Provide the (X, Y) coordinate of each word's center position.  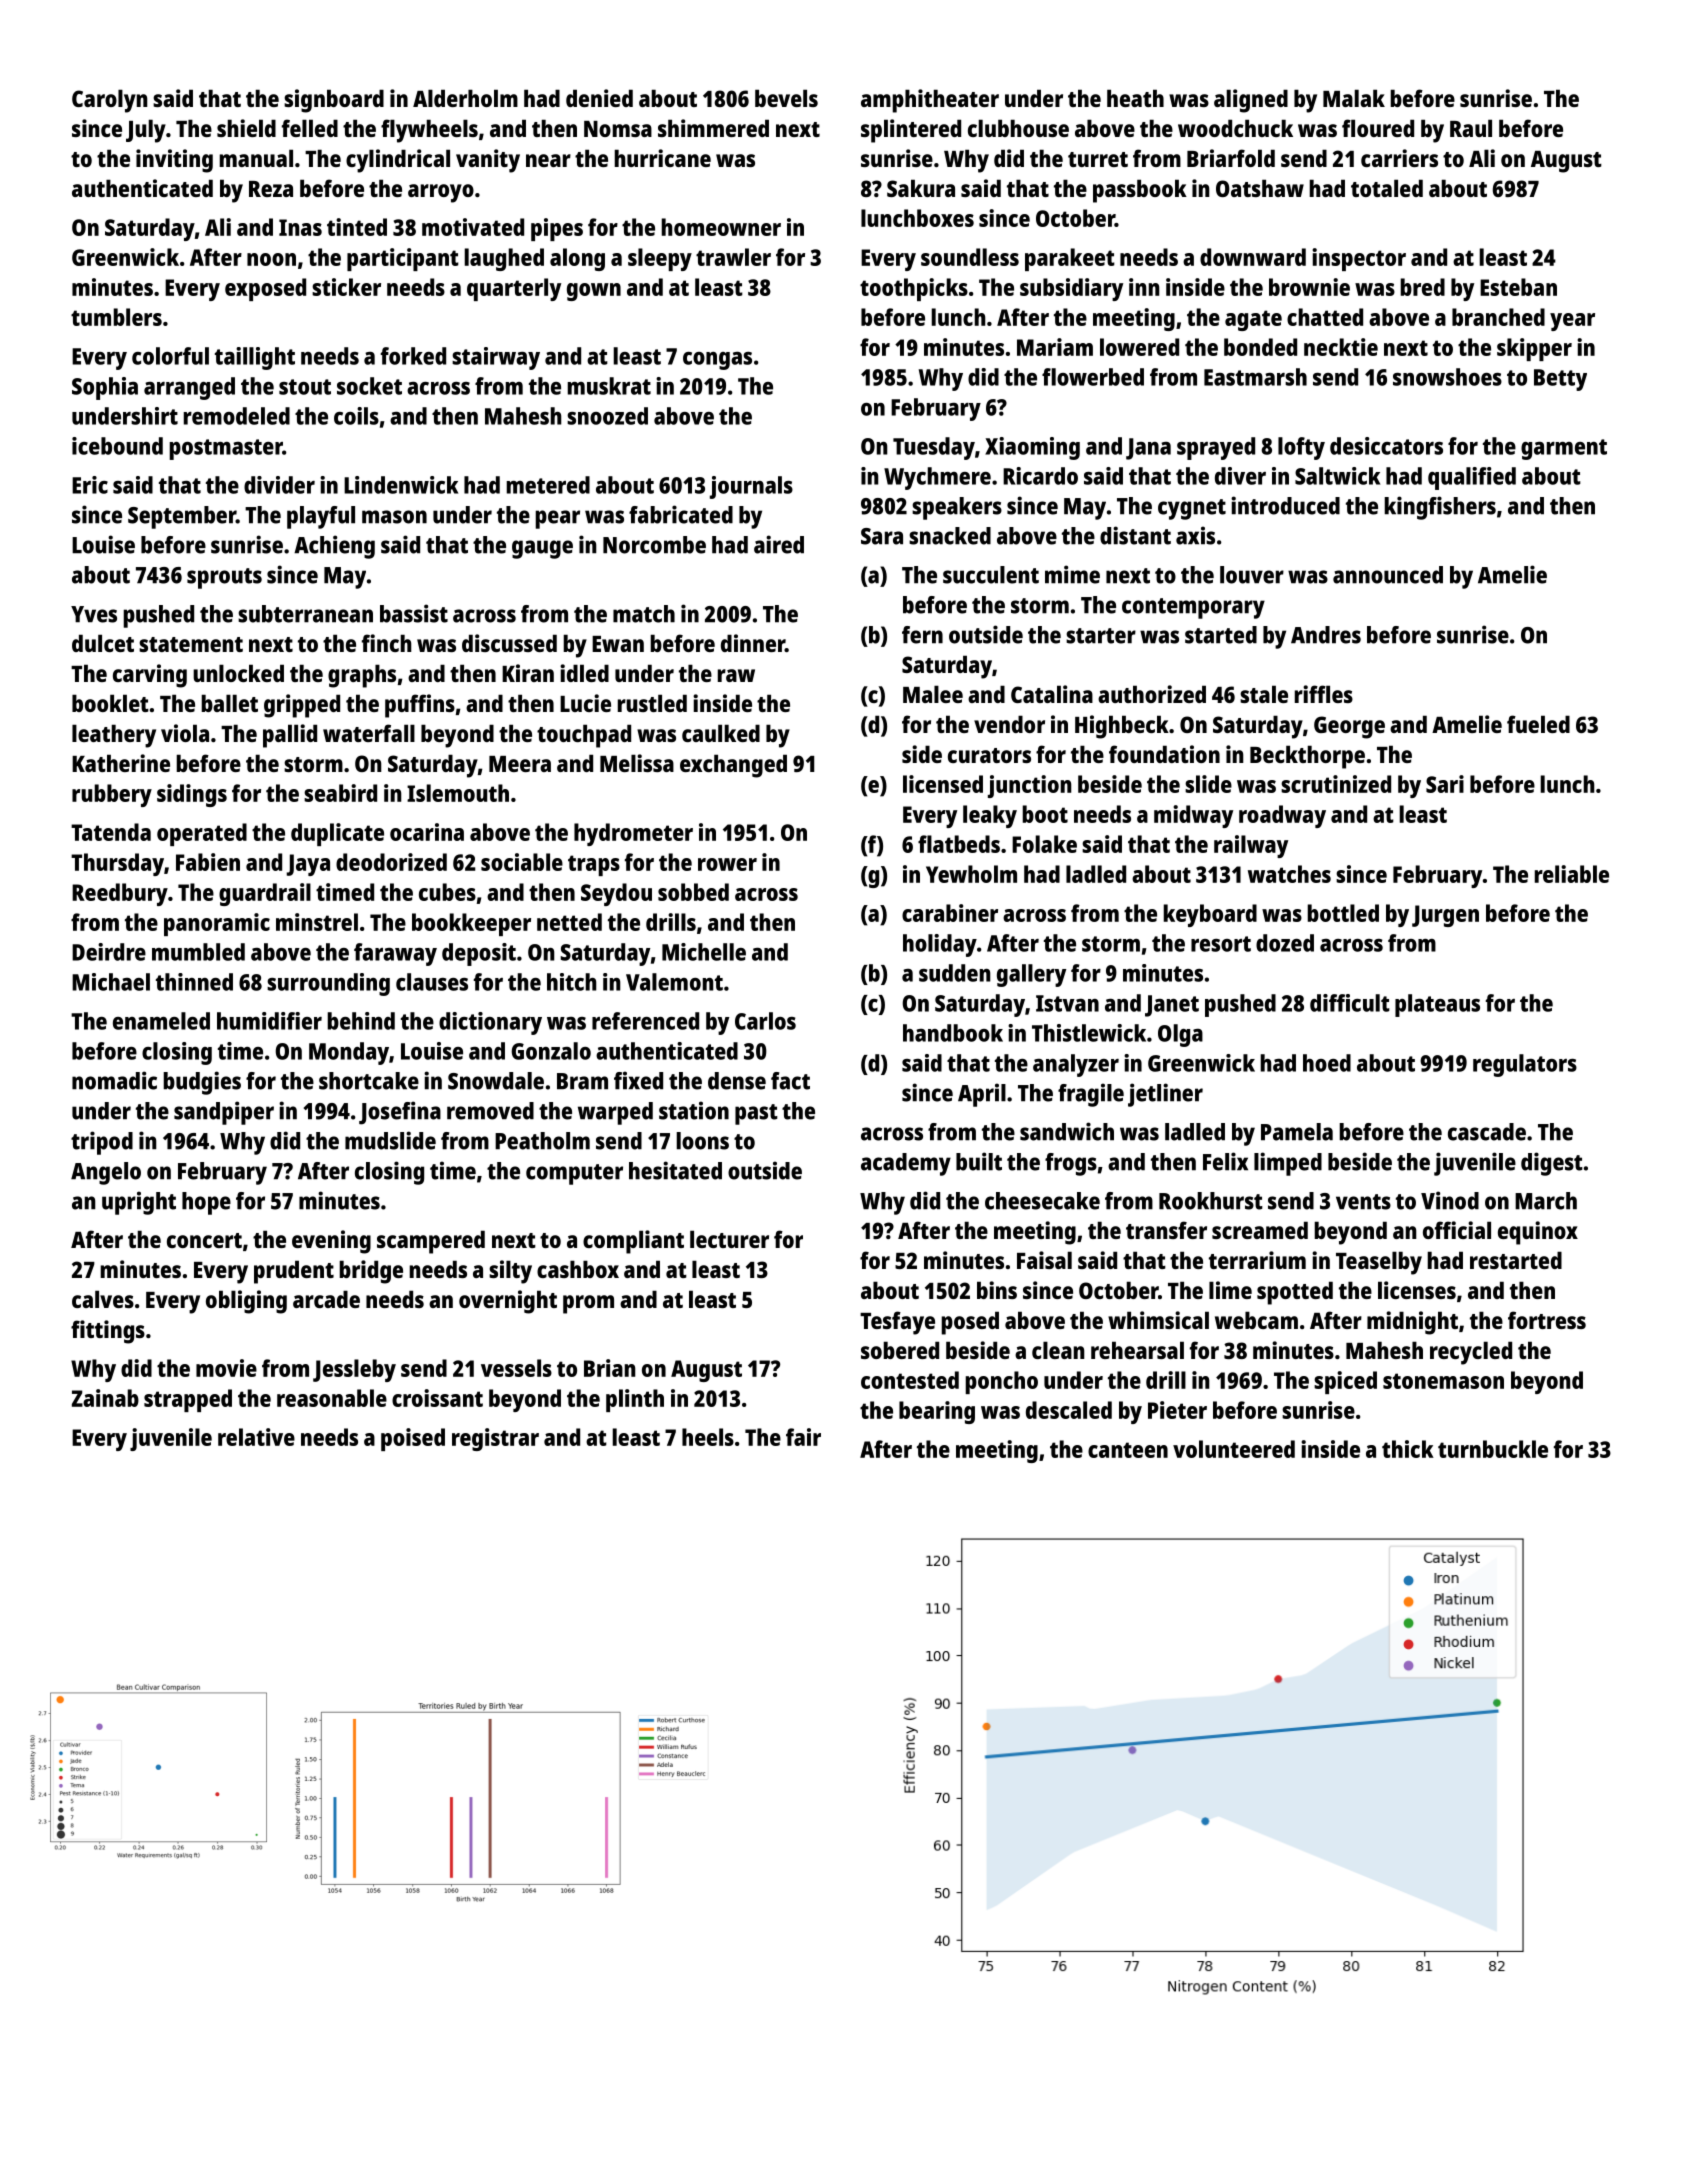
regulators (1525, 1065)
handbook (953, 1033)
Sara (882, 536)
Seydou (616, 894)
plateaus (1437, 1005)
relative (256, 1437)
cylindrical (398, 161)
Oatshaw (1260, 188)
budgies (202, 1083)
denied (599, 98)
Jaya (308, 865)
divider (279, 485)
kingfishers (1440, 508)
